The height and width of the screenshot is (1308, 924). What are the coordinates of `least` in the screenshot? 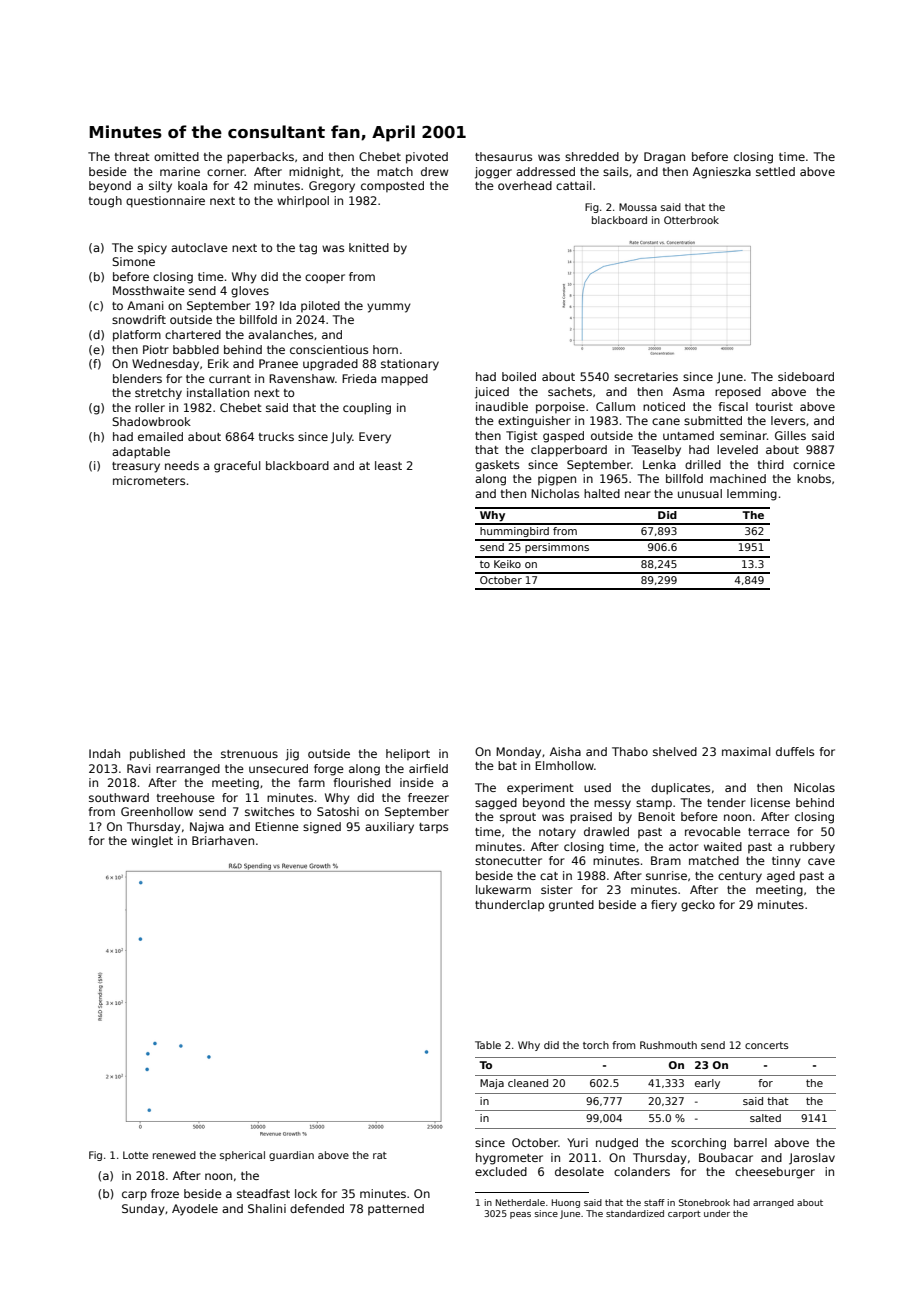 It's located at (388, 465).
